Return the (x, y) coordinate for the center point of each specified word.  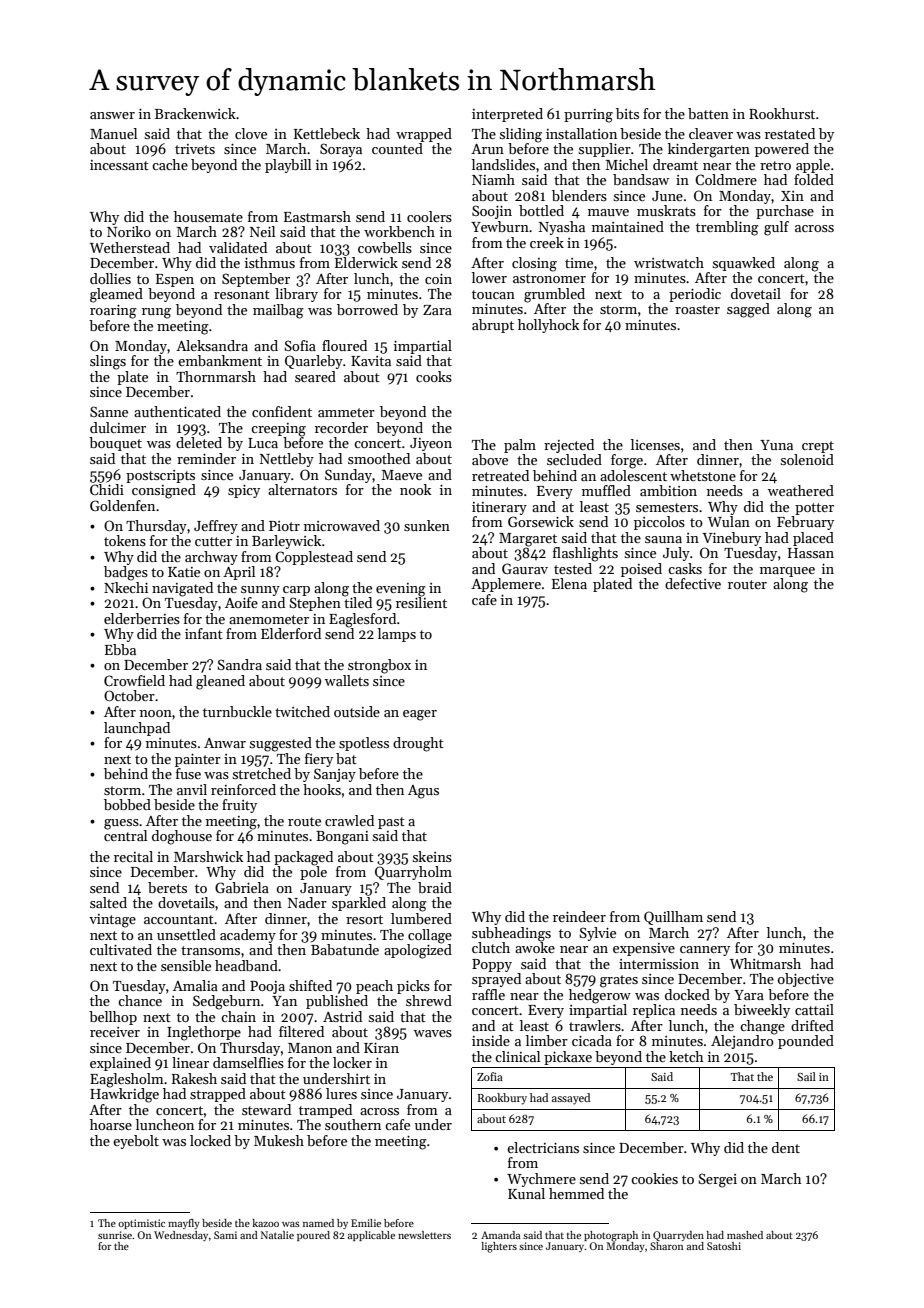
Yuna (776, 445)
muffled (606, 490)
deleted (199, 442)
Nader (307, 902)
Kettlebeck (327, 133)
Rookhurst (782, 113)
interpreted (507, 115)
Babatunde (345, 949)
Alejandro (742, 1042)
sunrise (115, 1235)
